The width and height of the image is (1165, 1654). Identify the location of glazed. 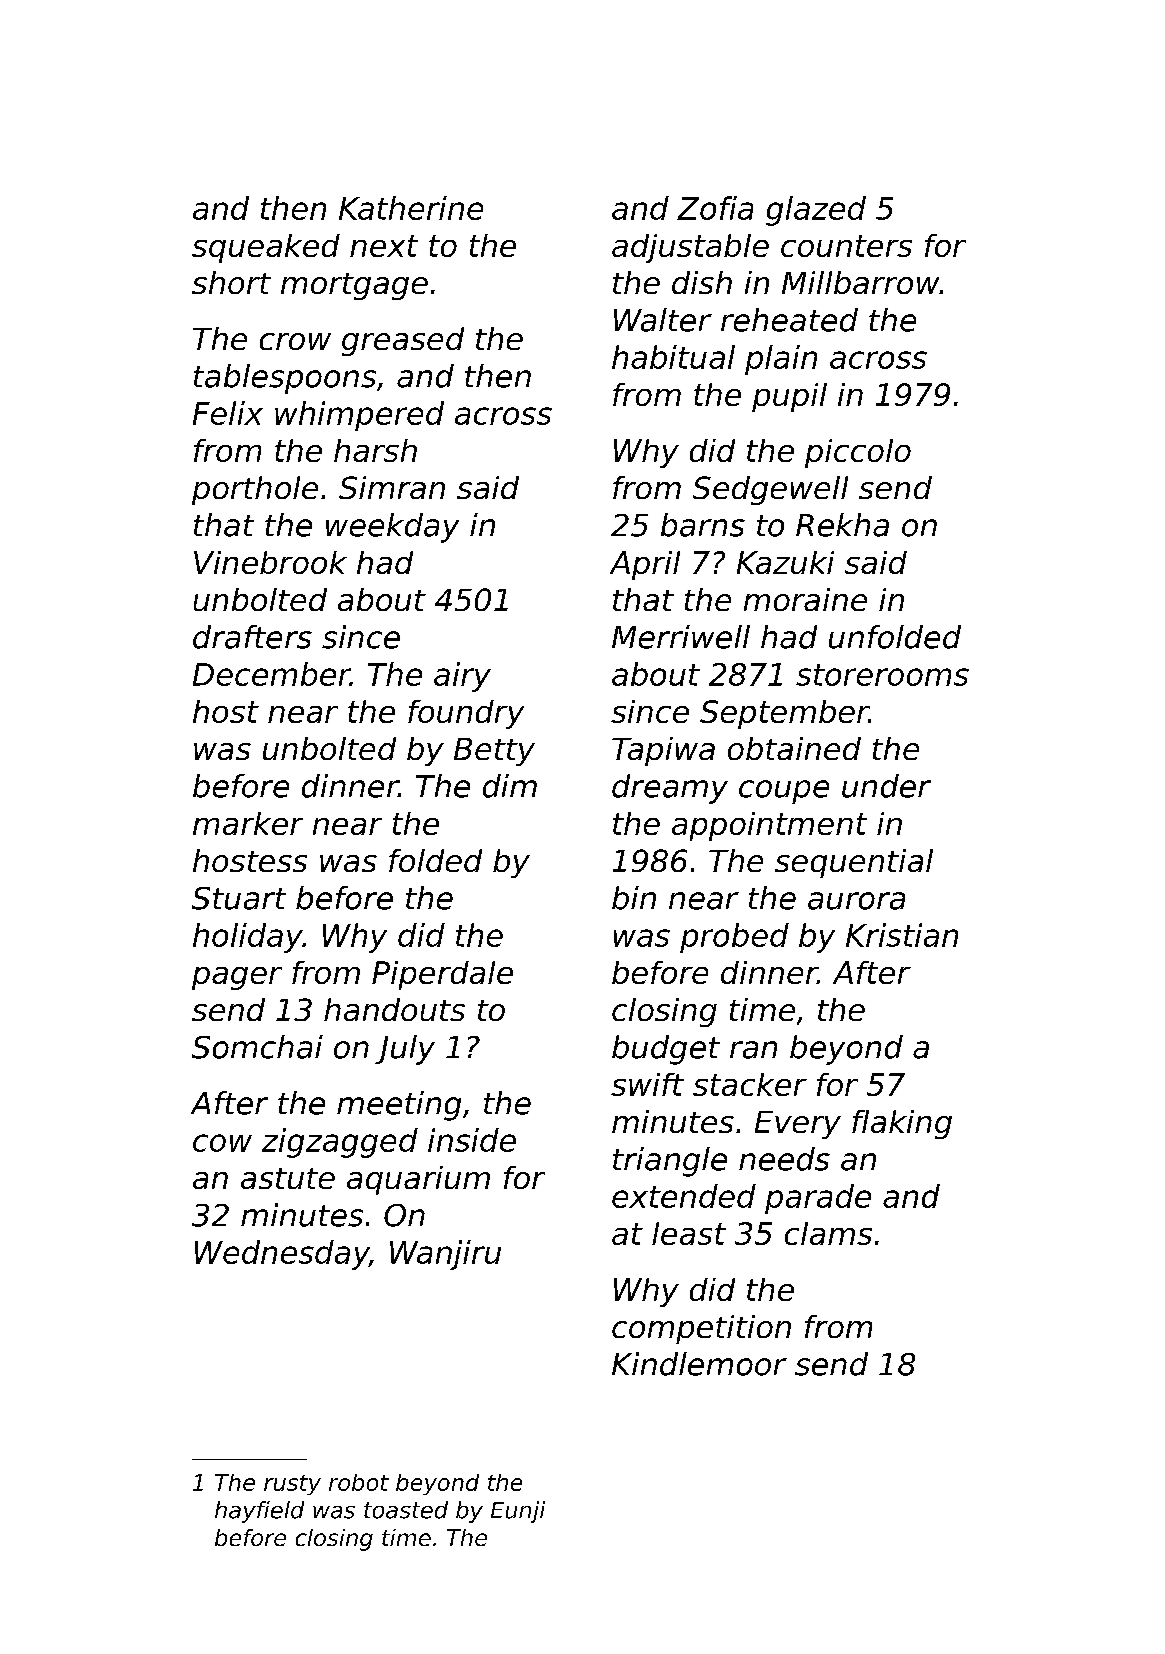
(816, 211).
